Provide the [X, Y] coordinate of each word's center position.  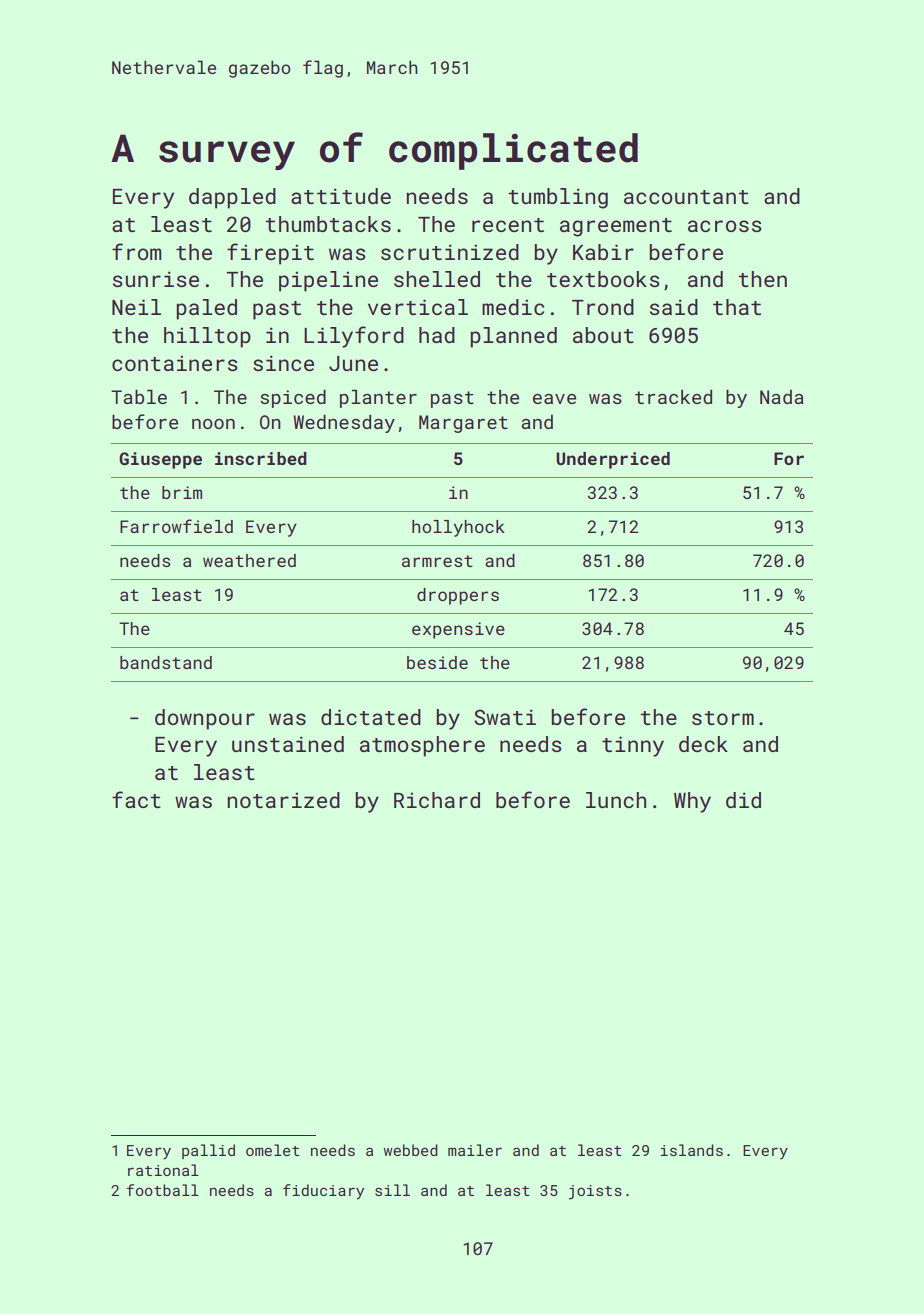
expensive [458, 630]
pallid [208, 1151]
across [724, 226]
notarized [283, 800]
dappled [232, 198]
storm [723, 718]
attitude [341, 196]
